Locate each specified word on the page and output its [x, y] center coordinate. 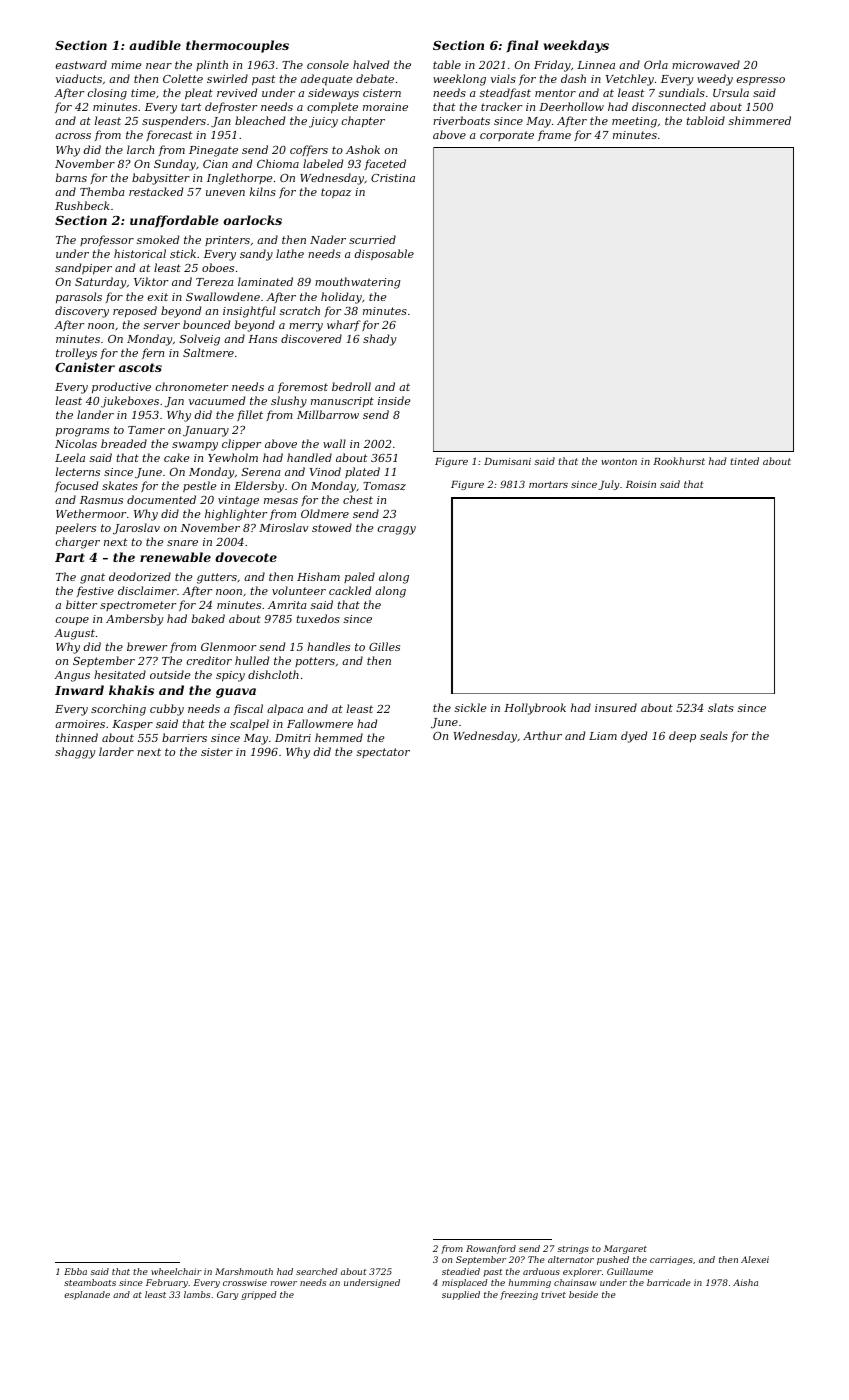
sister [217, 752]
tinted [744, 461]
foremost [303, 387]
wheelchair [176, 1271]
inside [394, 400]
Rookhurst [679, 461]
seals [714, 735]
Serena [260, 472]
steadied [461, 1271]
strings [573, 1249]
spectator [383, 753]
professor [107, 240]
